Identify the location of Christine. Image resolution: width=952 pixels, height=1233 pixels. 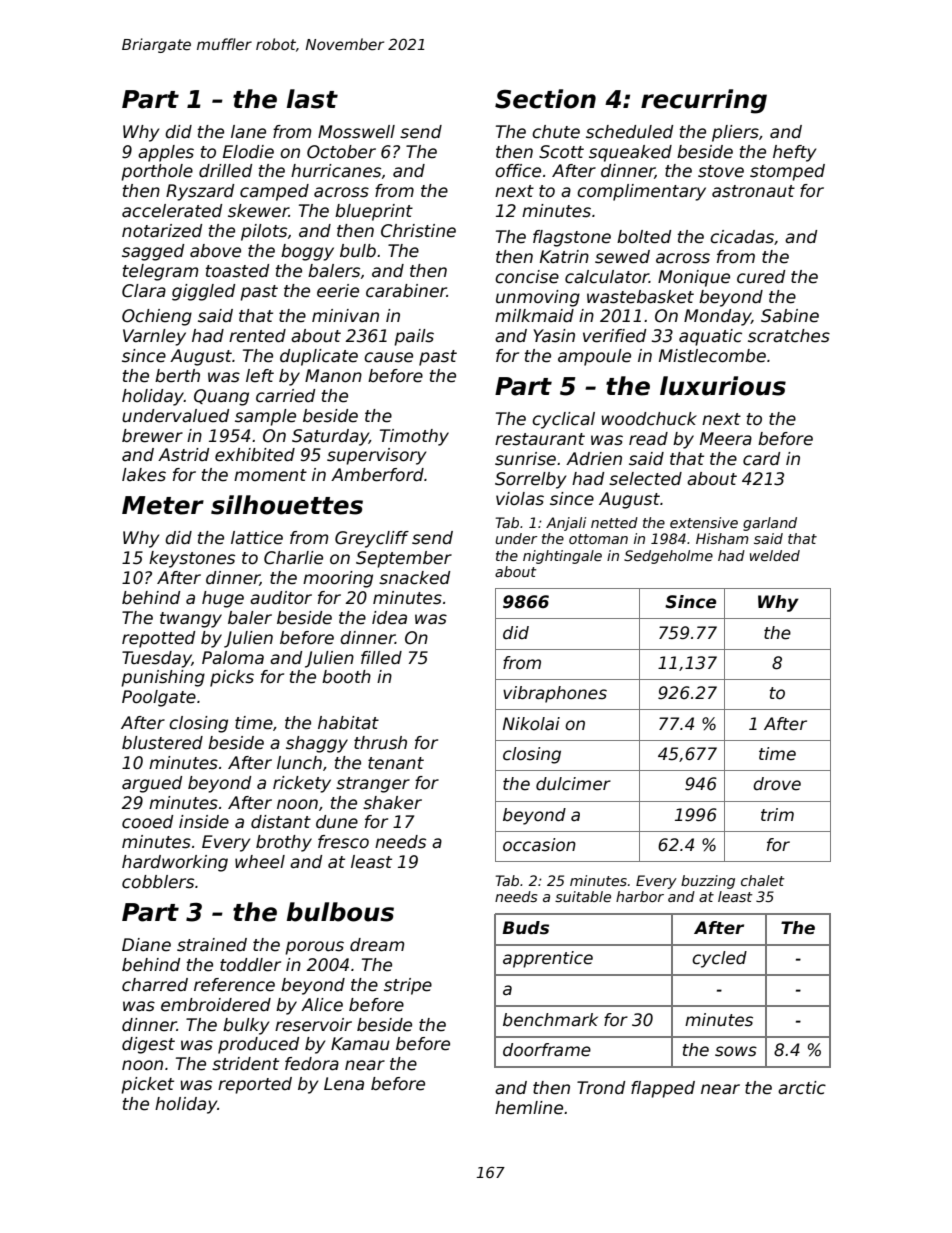
(418, 231).
